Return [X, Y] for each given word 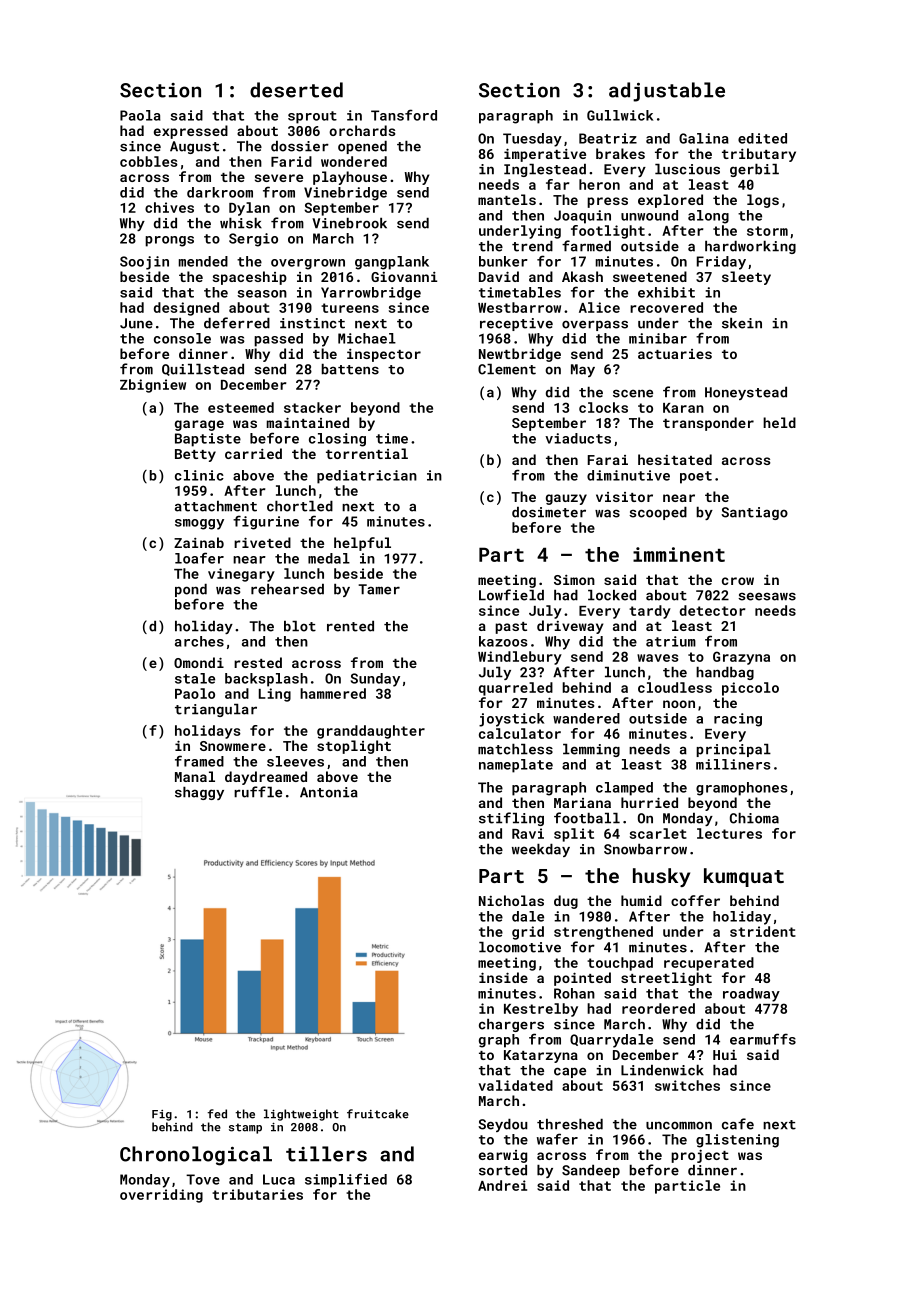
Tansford [404, 115]
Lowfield [511, 595]
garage [199, 425]
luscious [687, 169]
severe [279, 178]
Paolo [195, 693]
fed [217, 1114]
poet [696, 477]
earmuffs [763, 1039]
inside [503, 977]
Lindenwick [662, 1070]
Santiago [754, 513]
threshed [570, 1124]
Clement [507, 369]
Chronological [196, 1156]
